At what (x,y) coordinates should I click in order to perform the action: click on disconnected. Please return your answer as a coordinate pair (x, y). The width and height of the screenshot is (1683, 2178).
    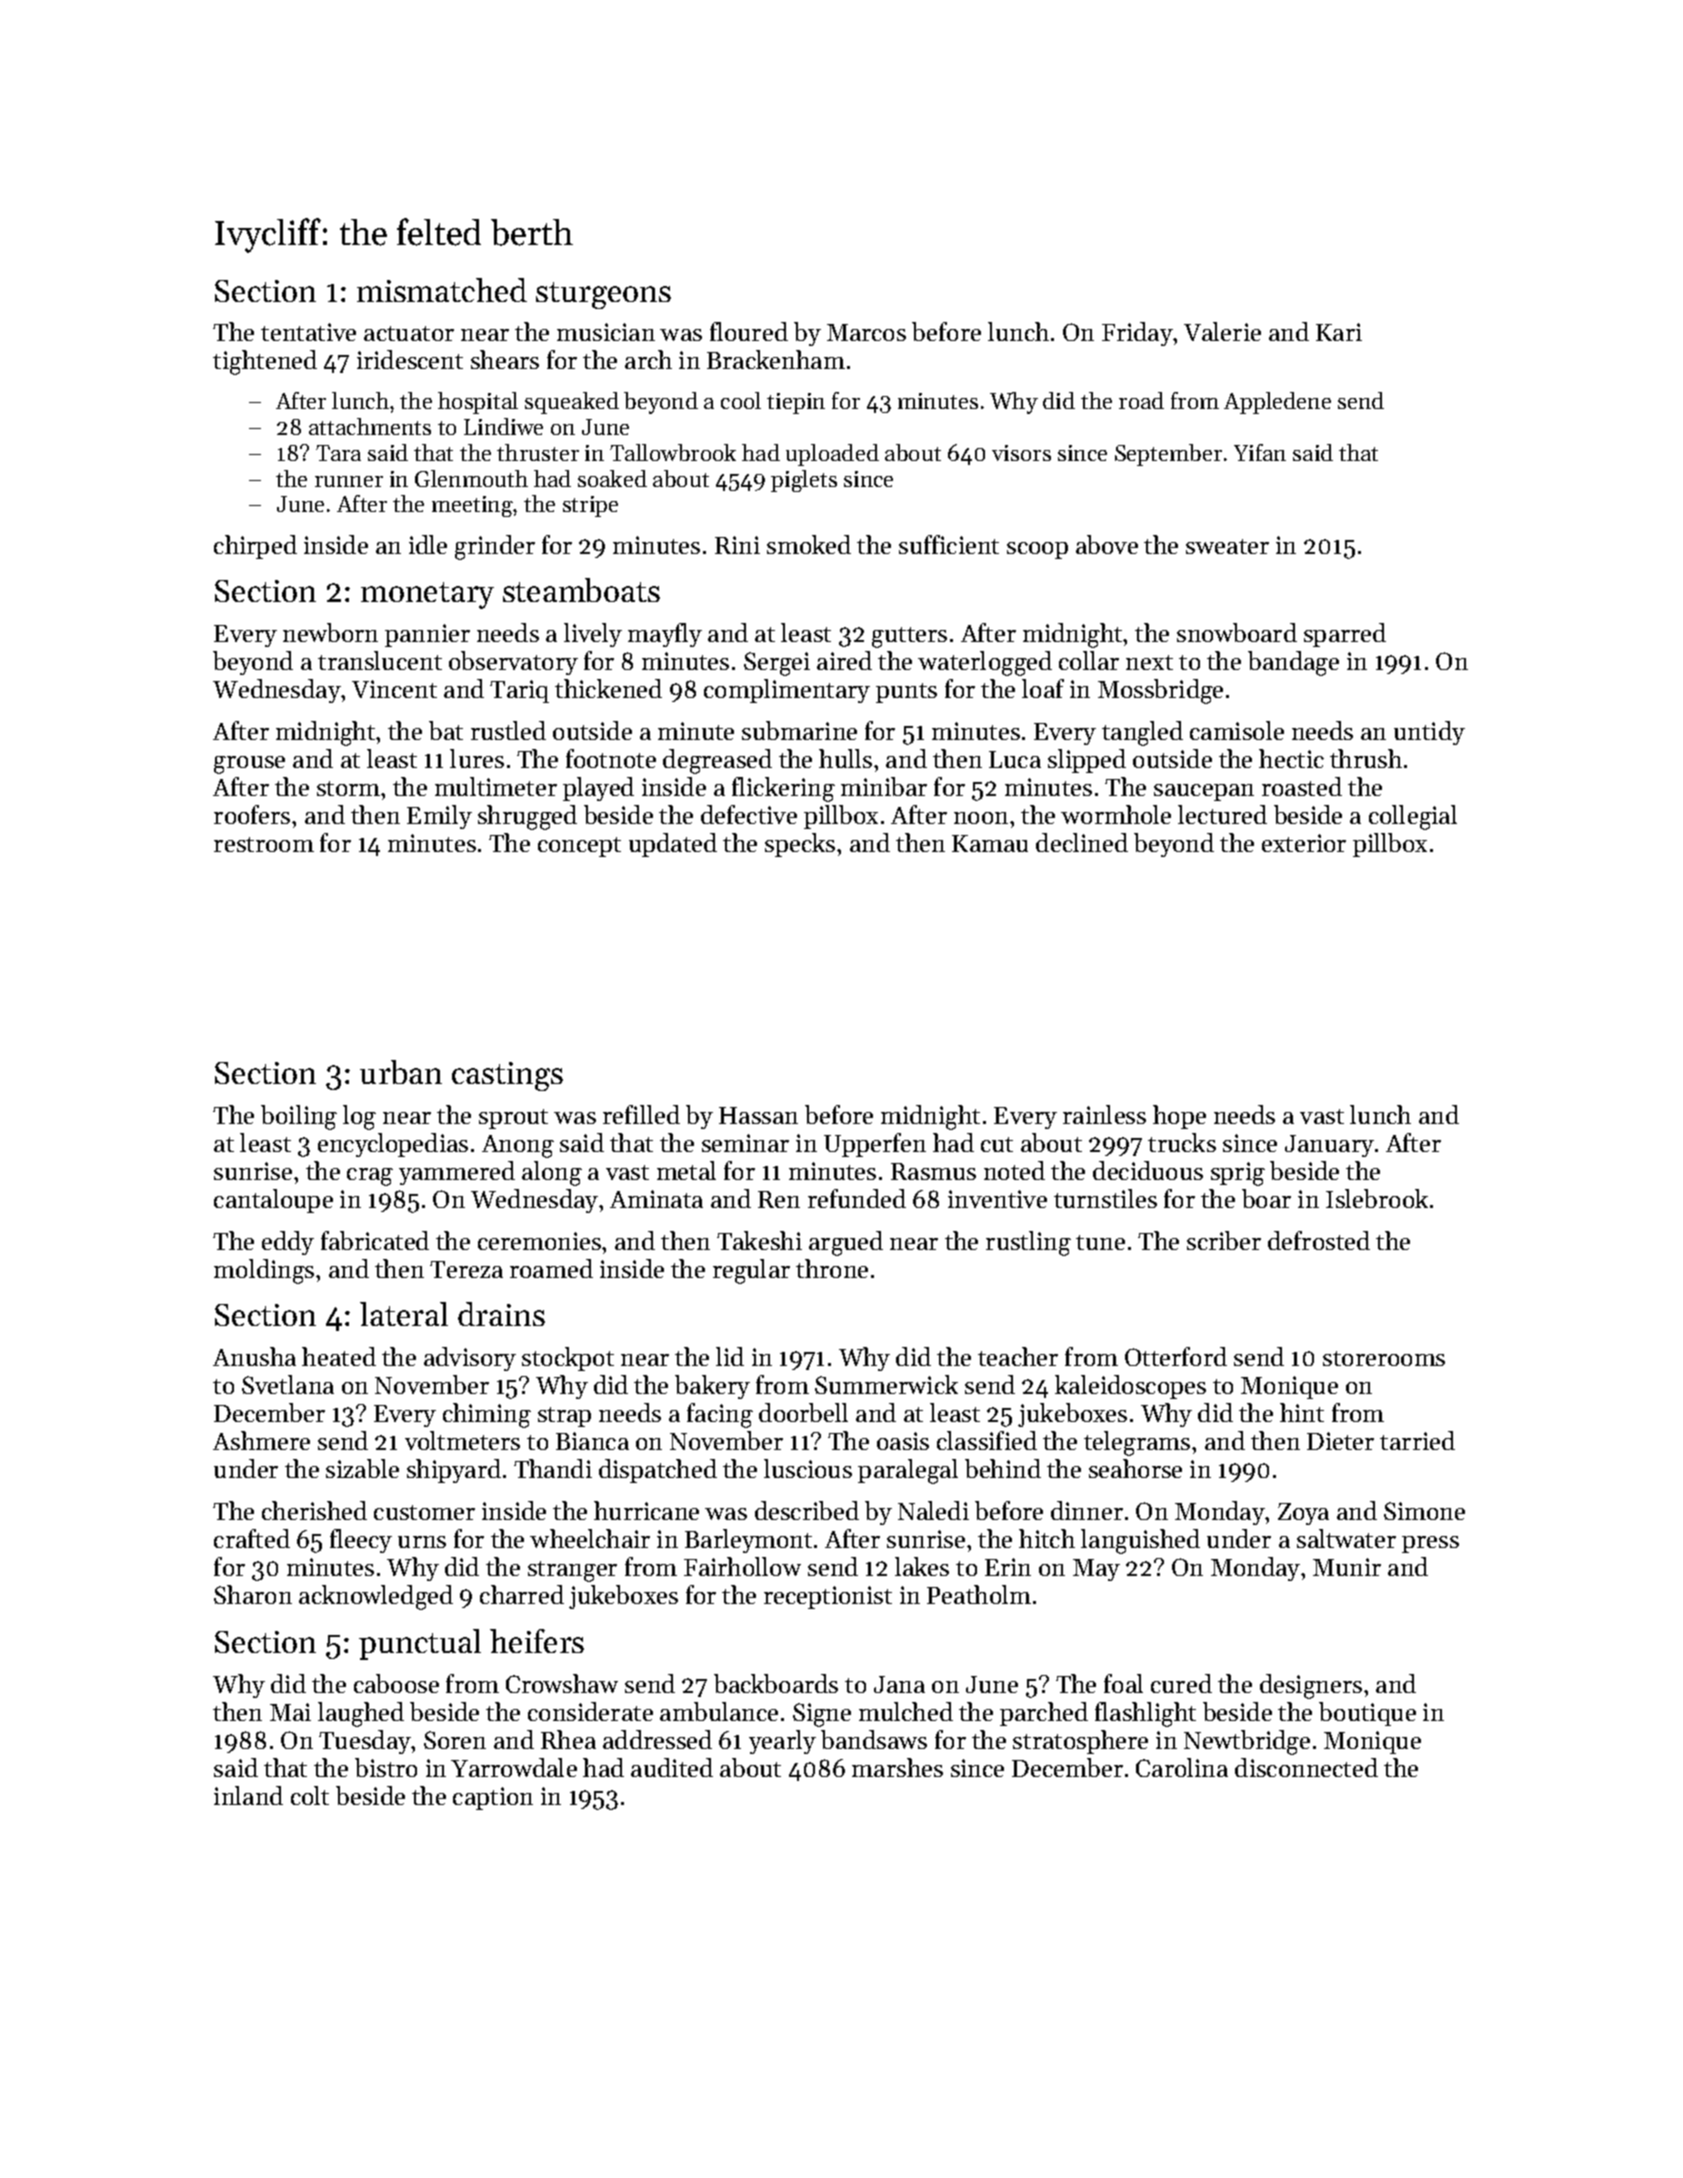
    Looking at the image, I should click on (1306, 1767).
